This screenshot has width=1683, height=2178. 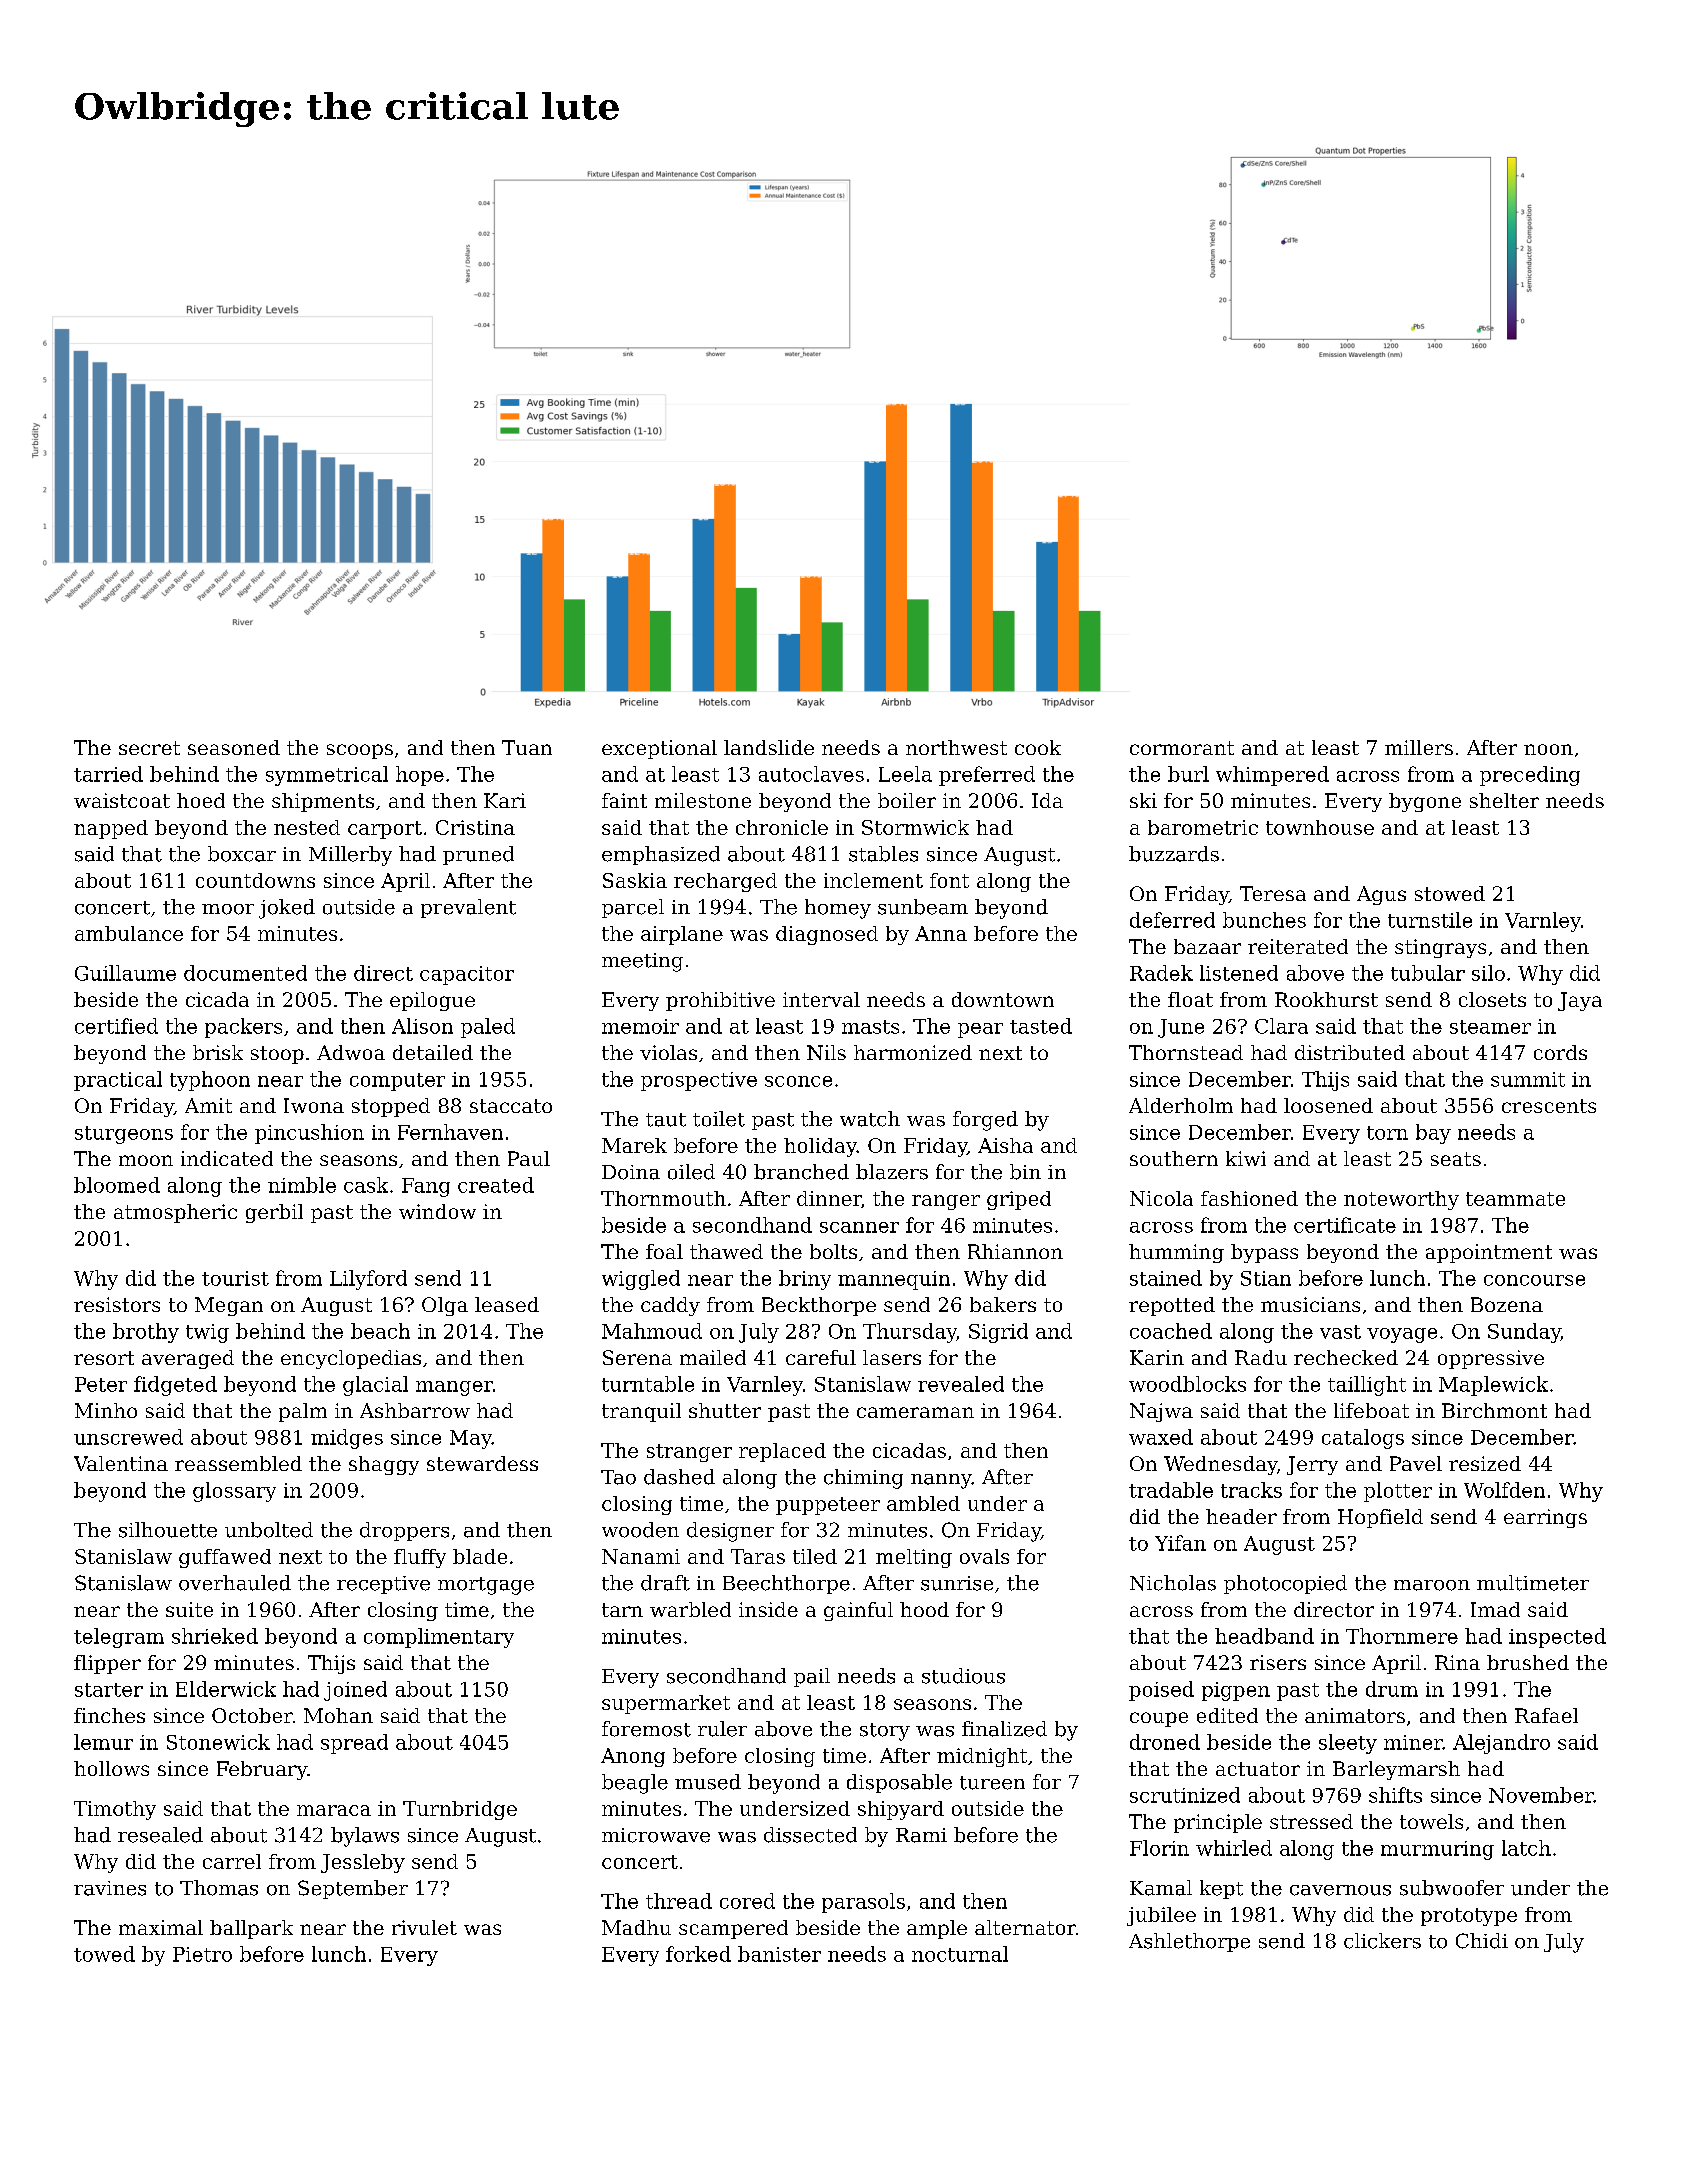 I want to click on droppers, so click(x=404, y=1531).
